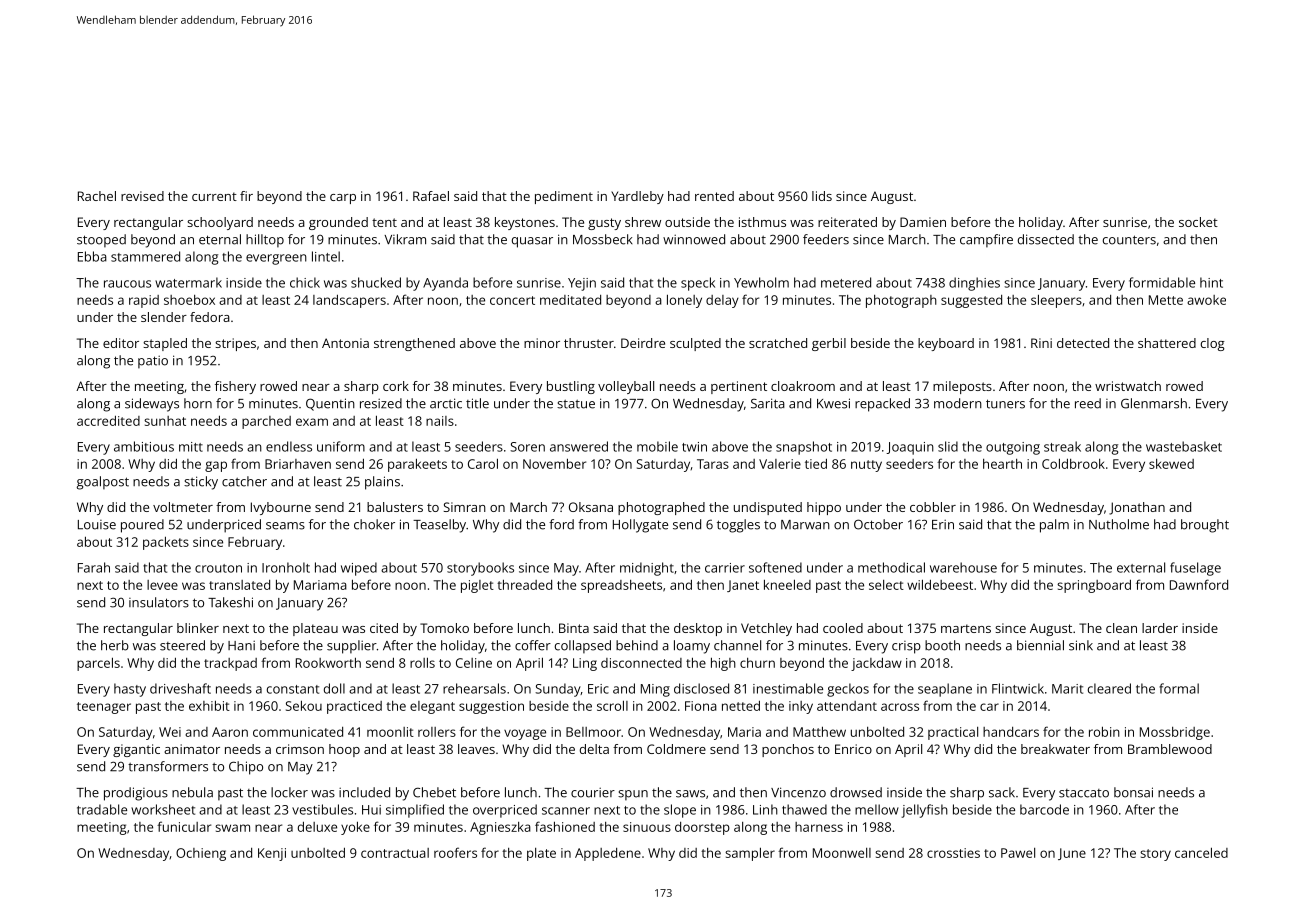 This page has height=924, width=1308. Describe the element at coordinates (214, 196) in the page. I see `current` at that location.
